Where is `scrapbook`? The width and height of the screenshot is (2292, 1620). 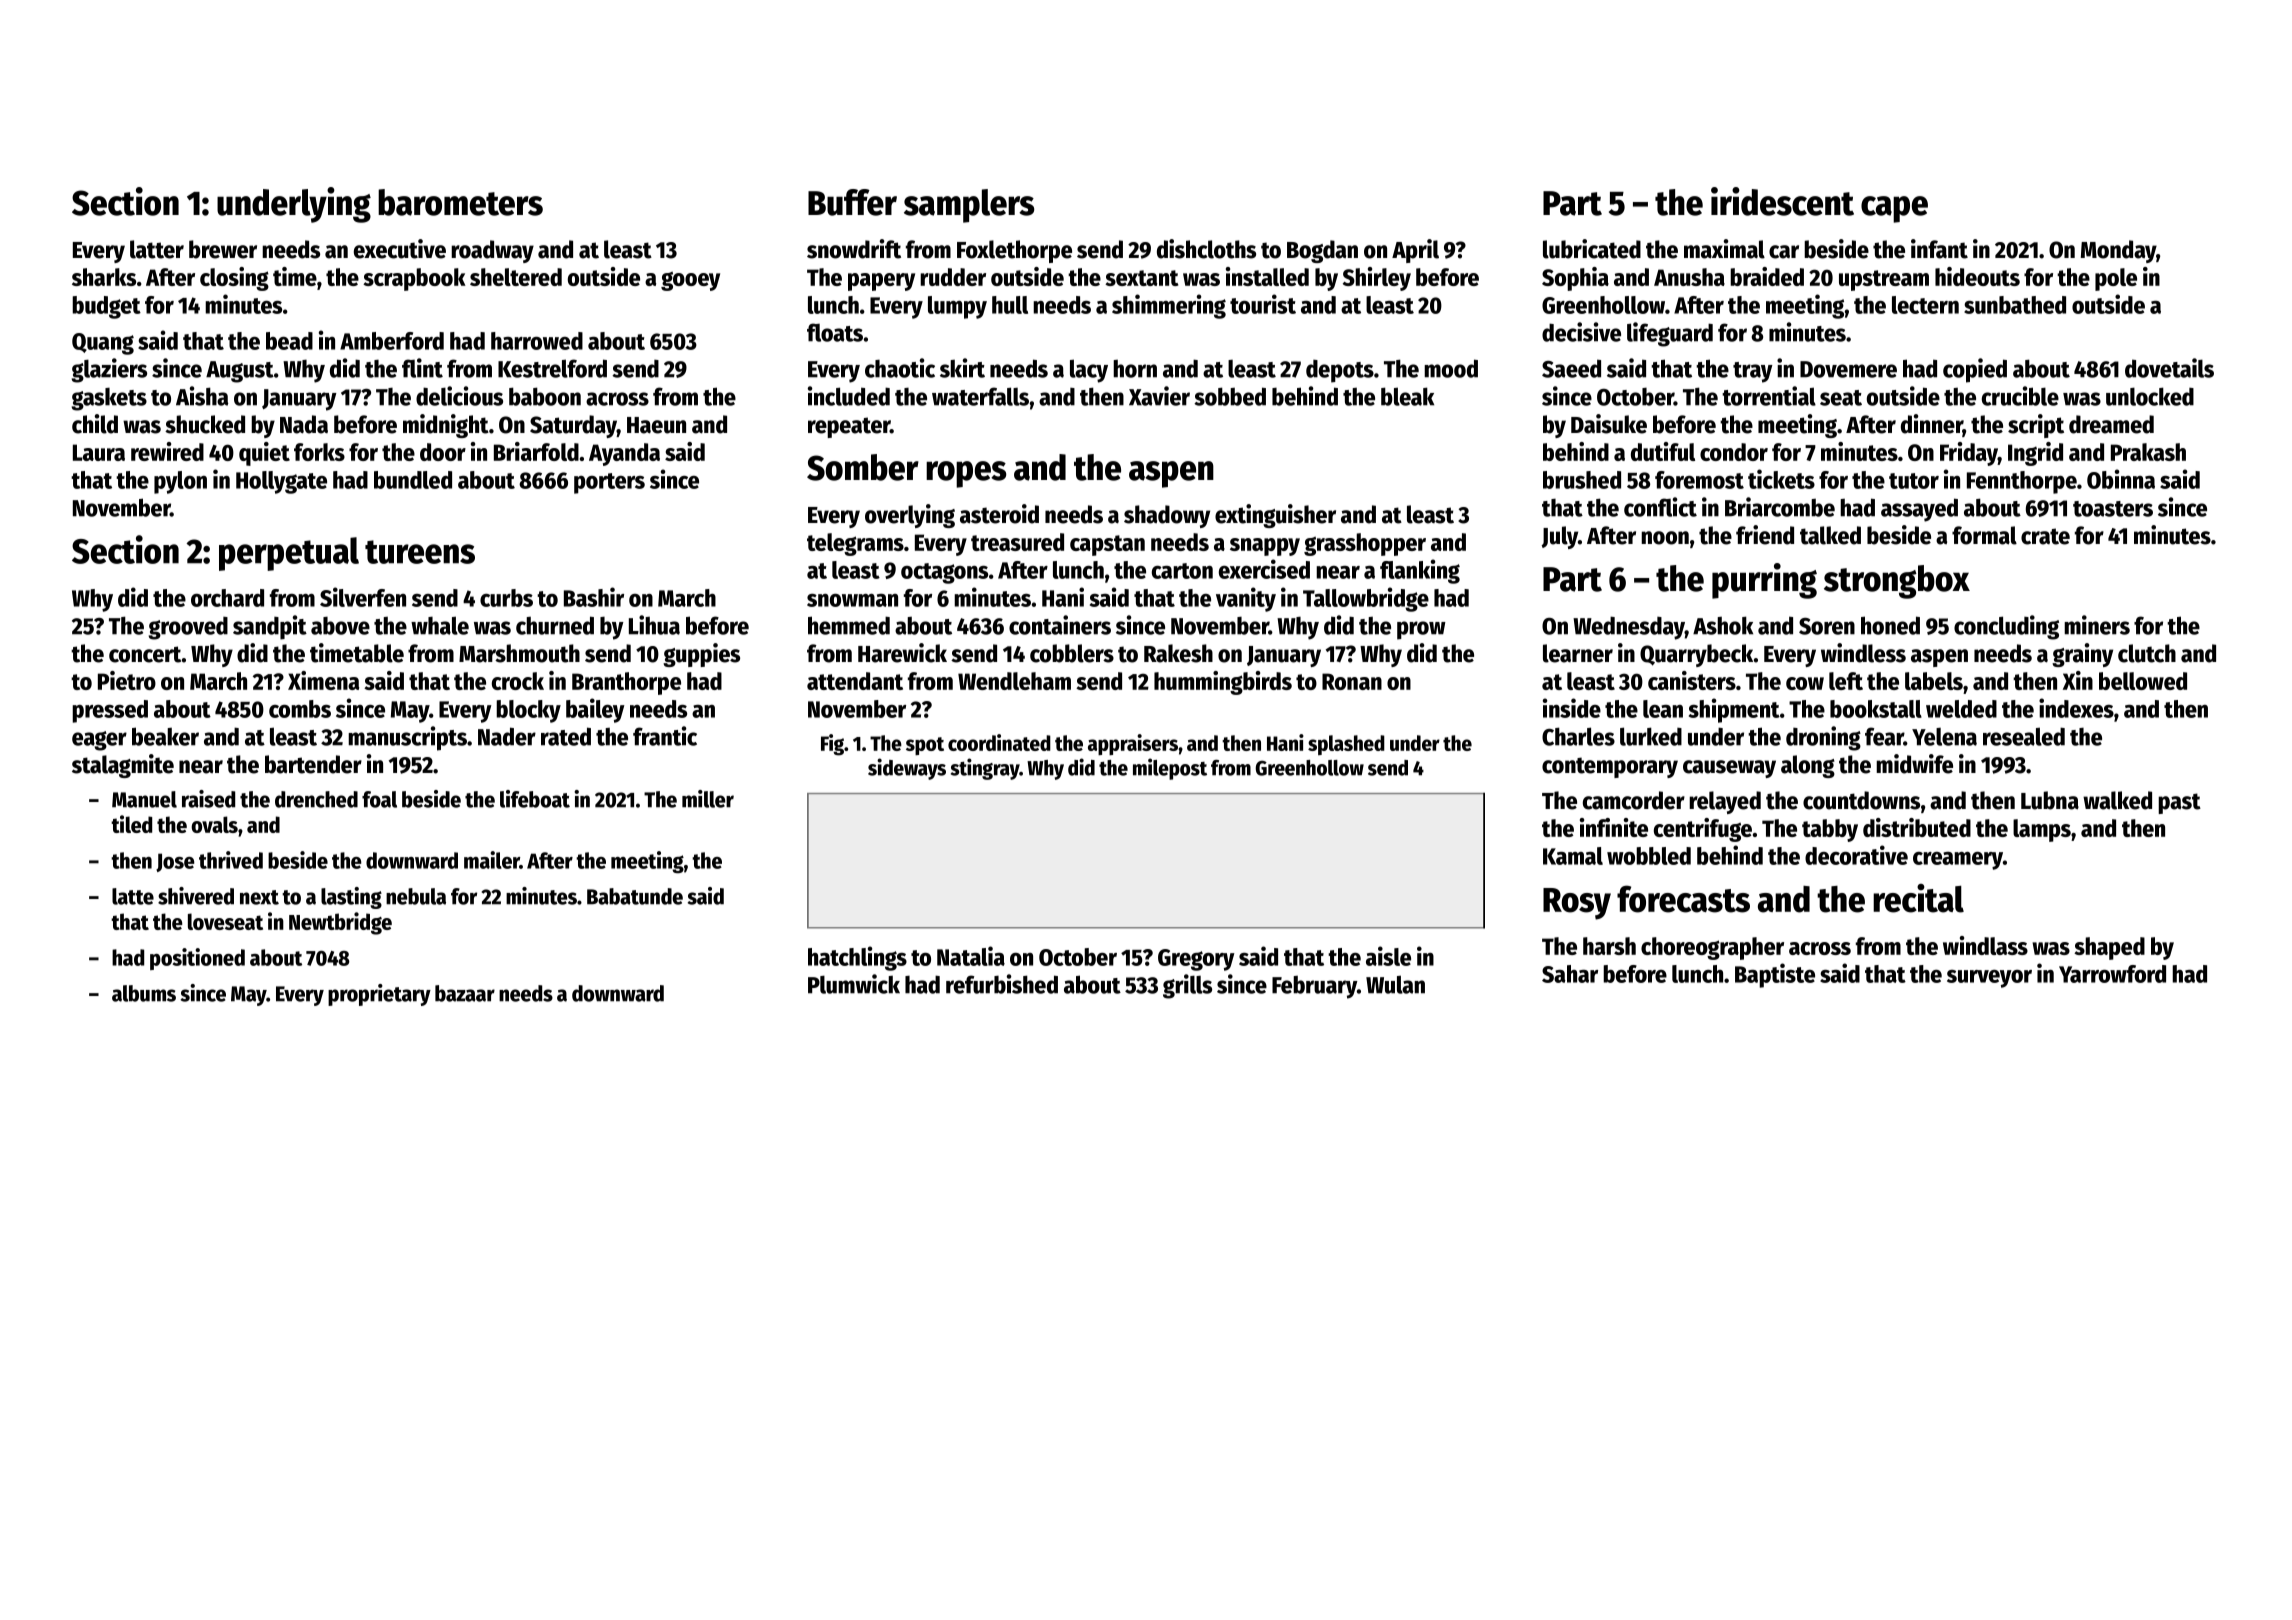
scrapbook is located at coordinates (414, 279).
